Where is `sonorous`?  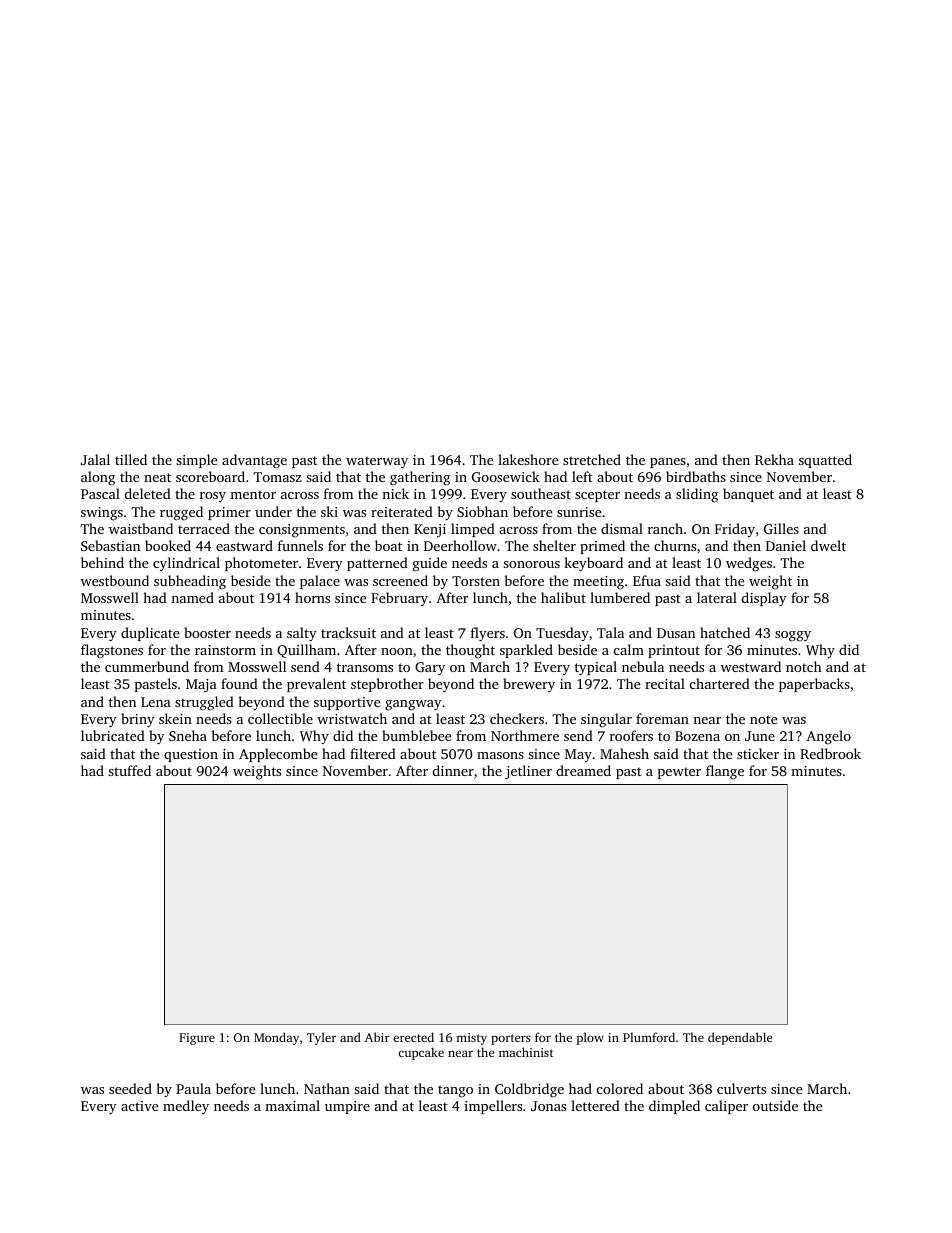
sonorous is located at coordinates (531, 564).
